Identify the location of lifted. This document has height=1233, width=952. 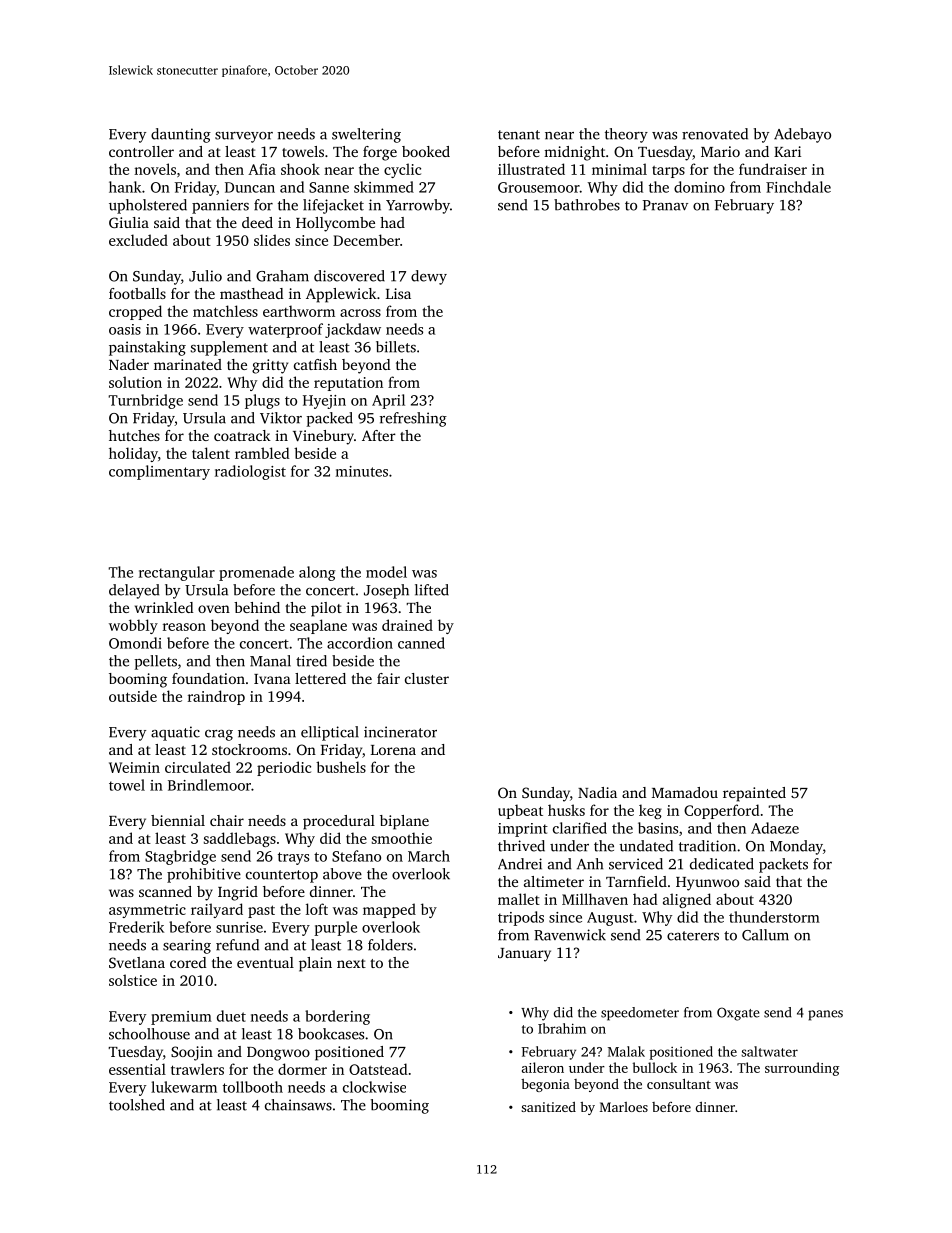
(432, 590).
